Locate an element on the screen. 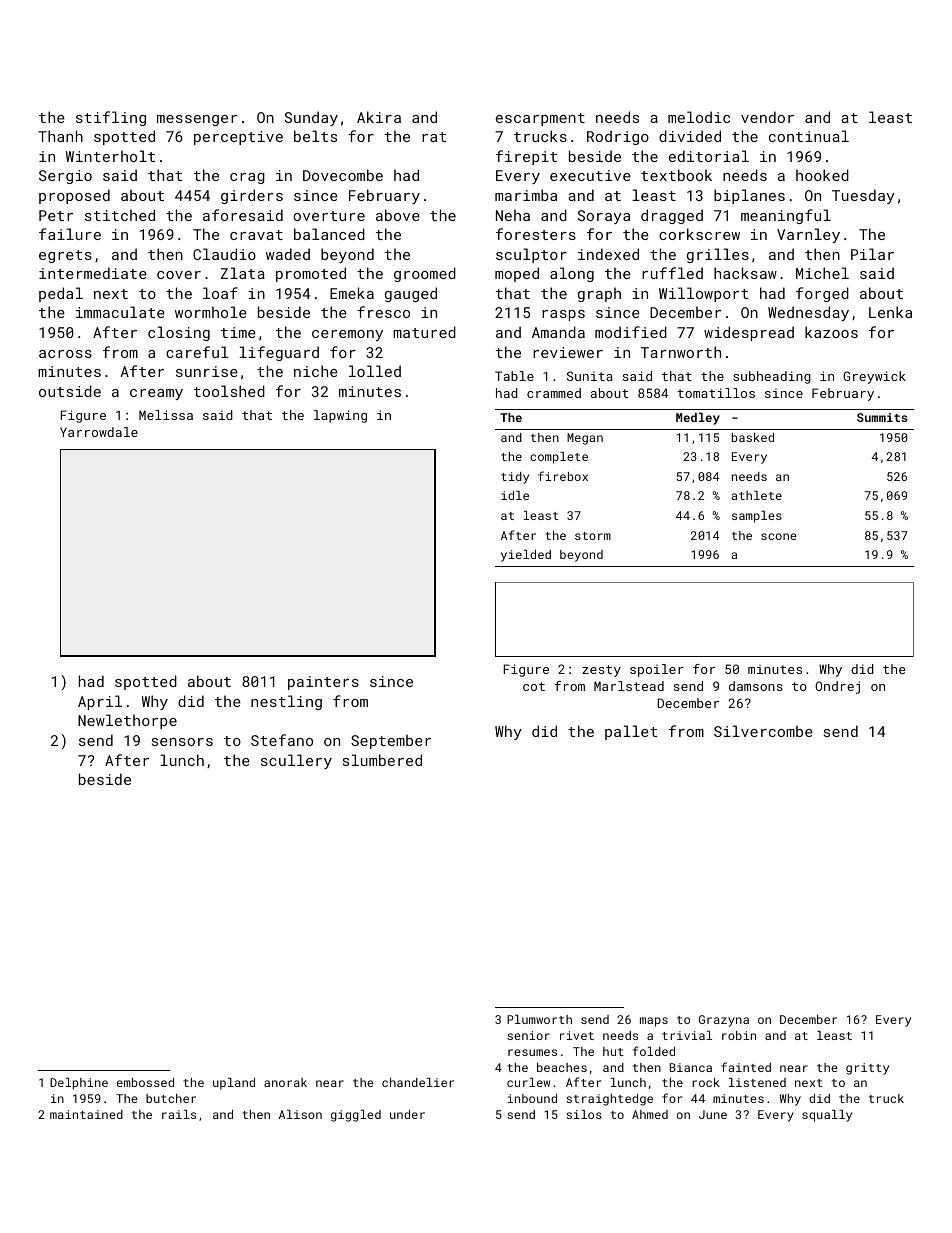  continual is located at coordinates (809, 136).
